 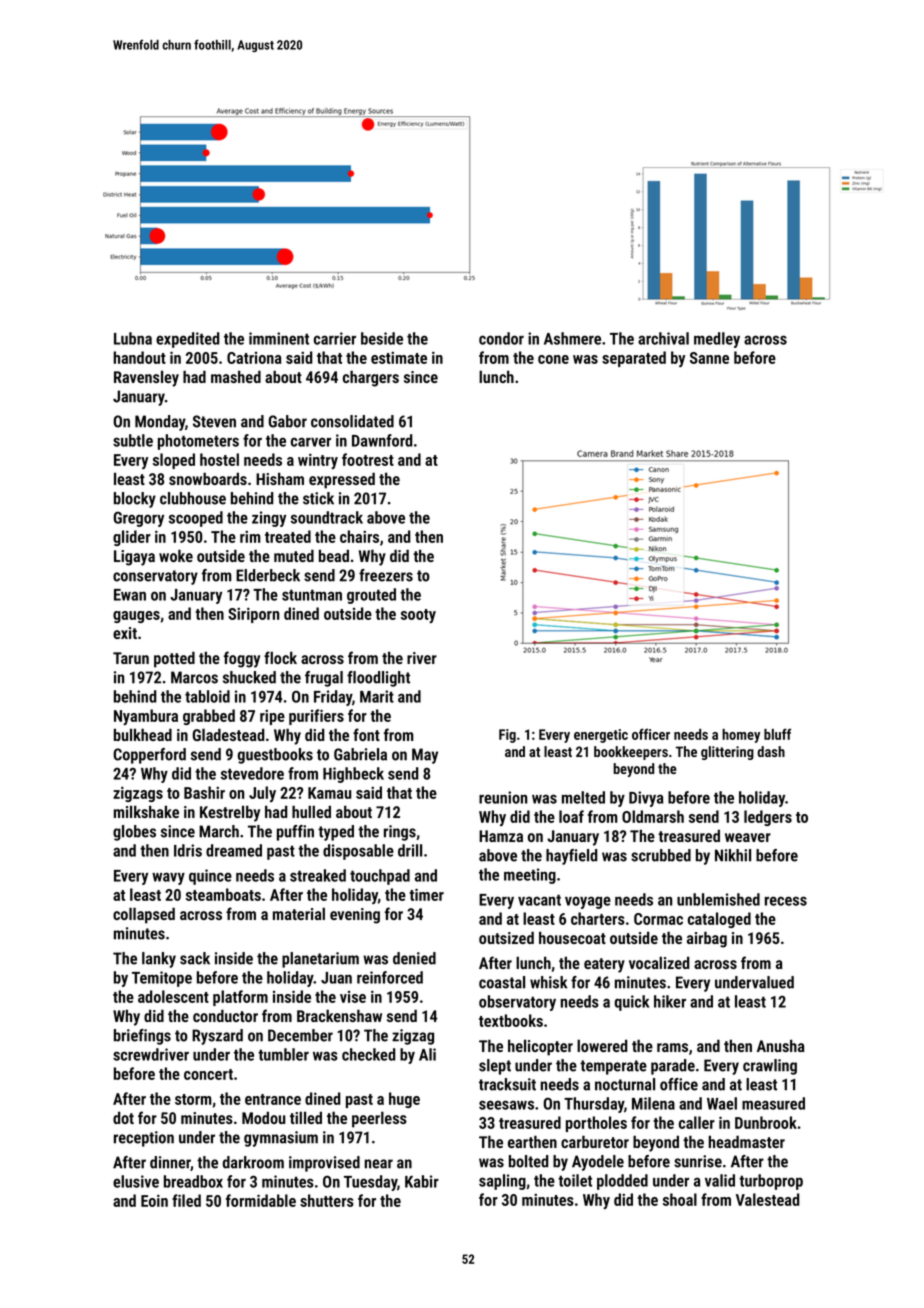 What do you see at coordinates (142, 1037) in the screenshot?
I see `briefings` at bounding box center [142, 1037].
